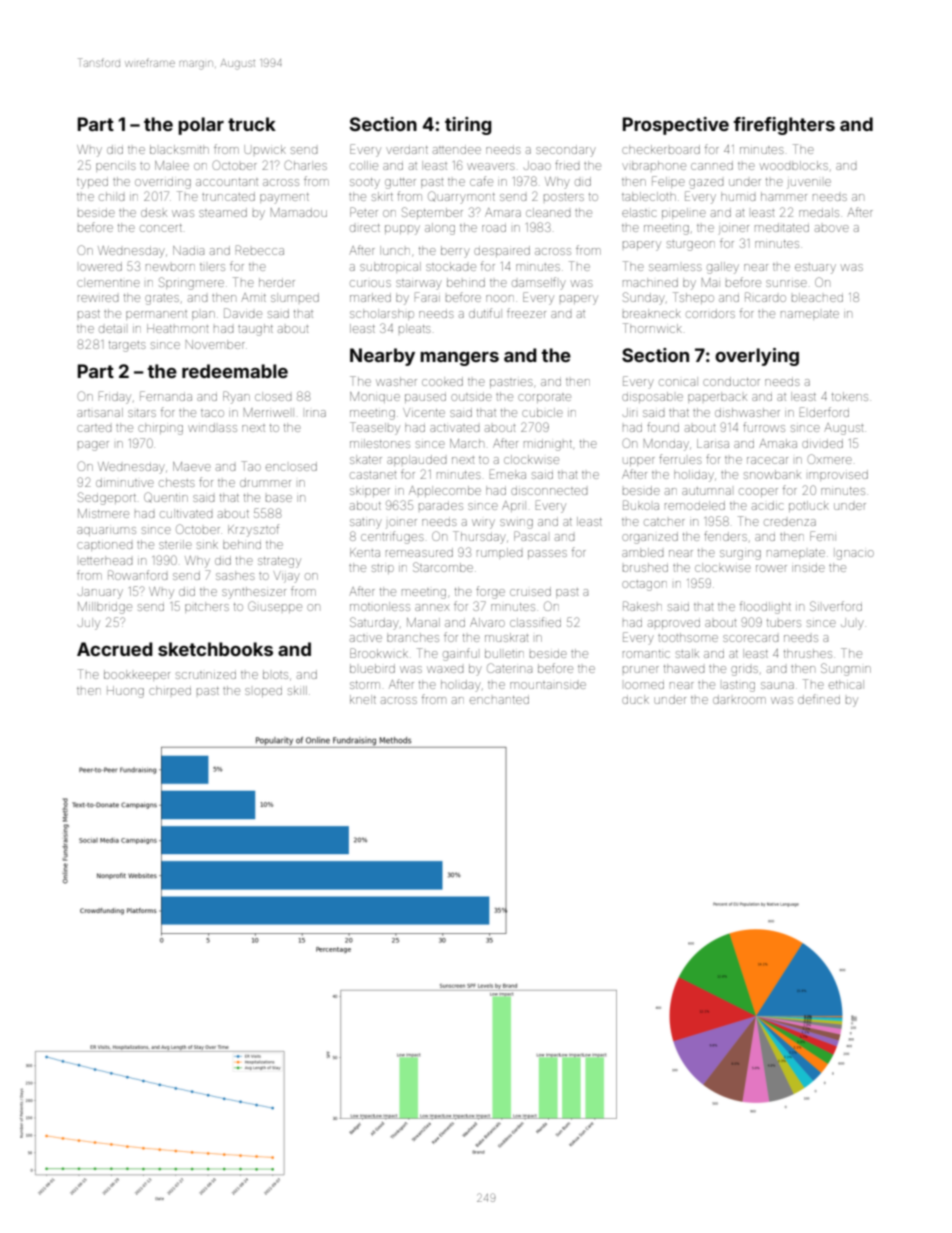 This image has width=952, height=1233. I want to click on sloped, so click(263, 692).
